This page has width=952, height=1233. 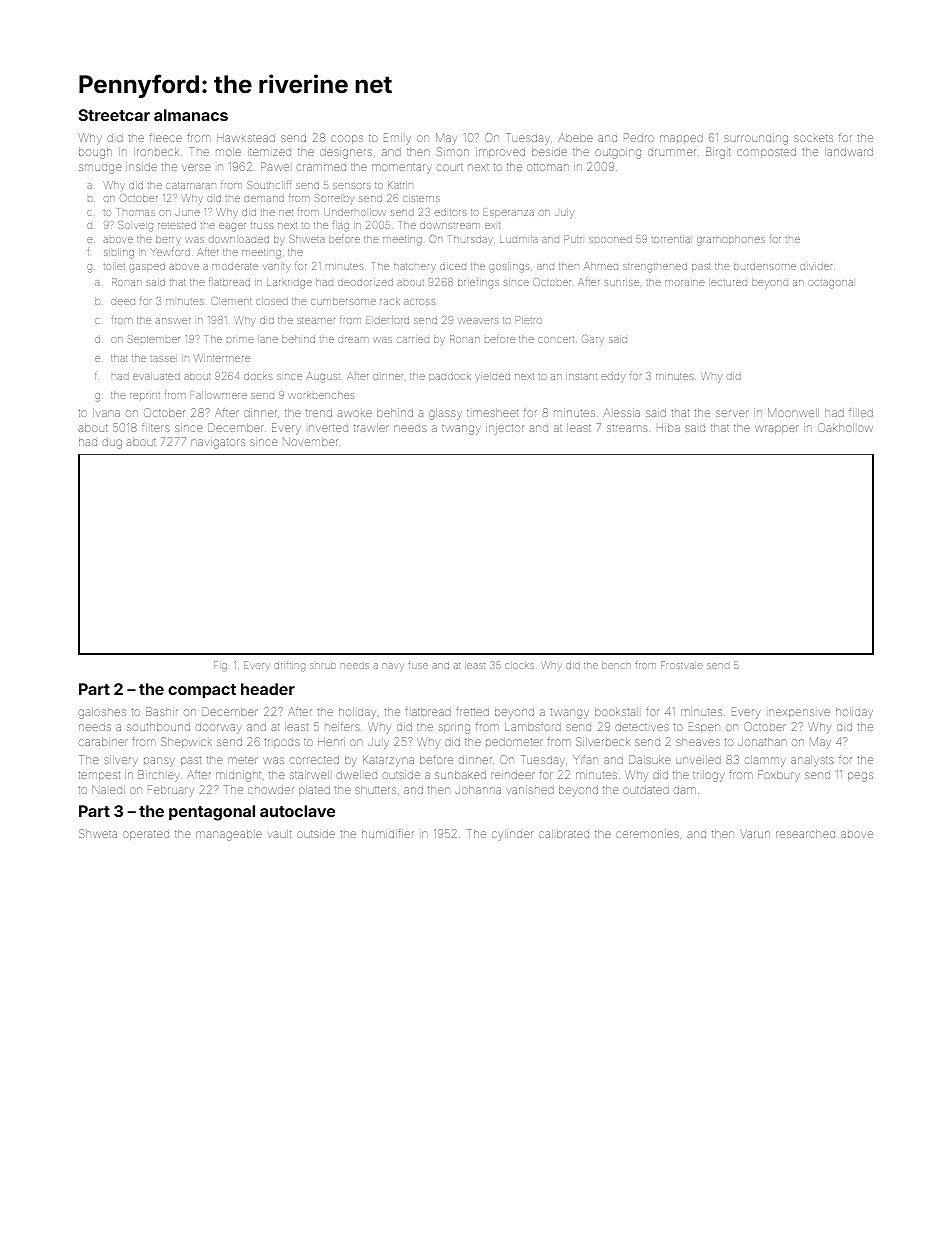 What do you see at coordinates (231, 301) in the page?
I see `Clement` at bounding box center [231, 301].
